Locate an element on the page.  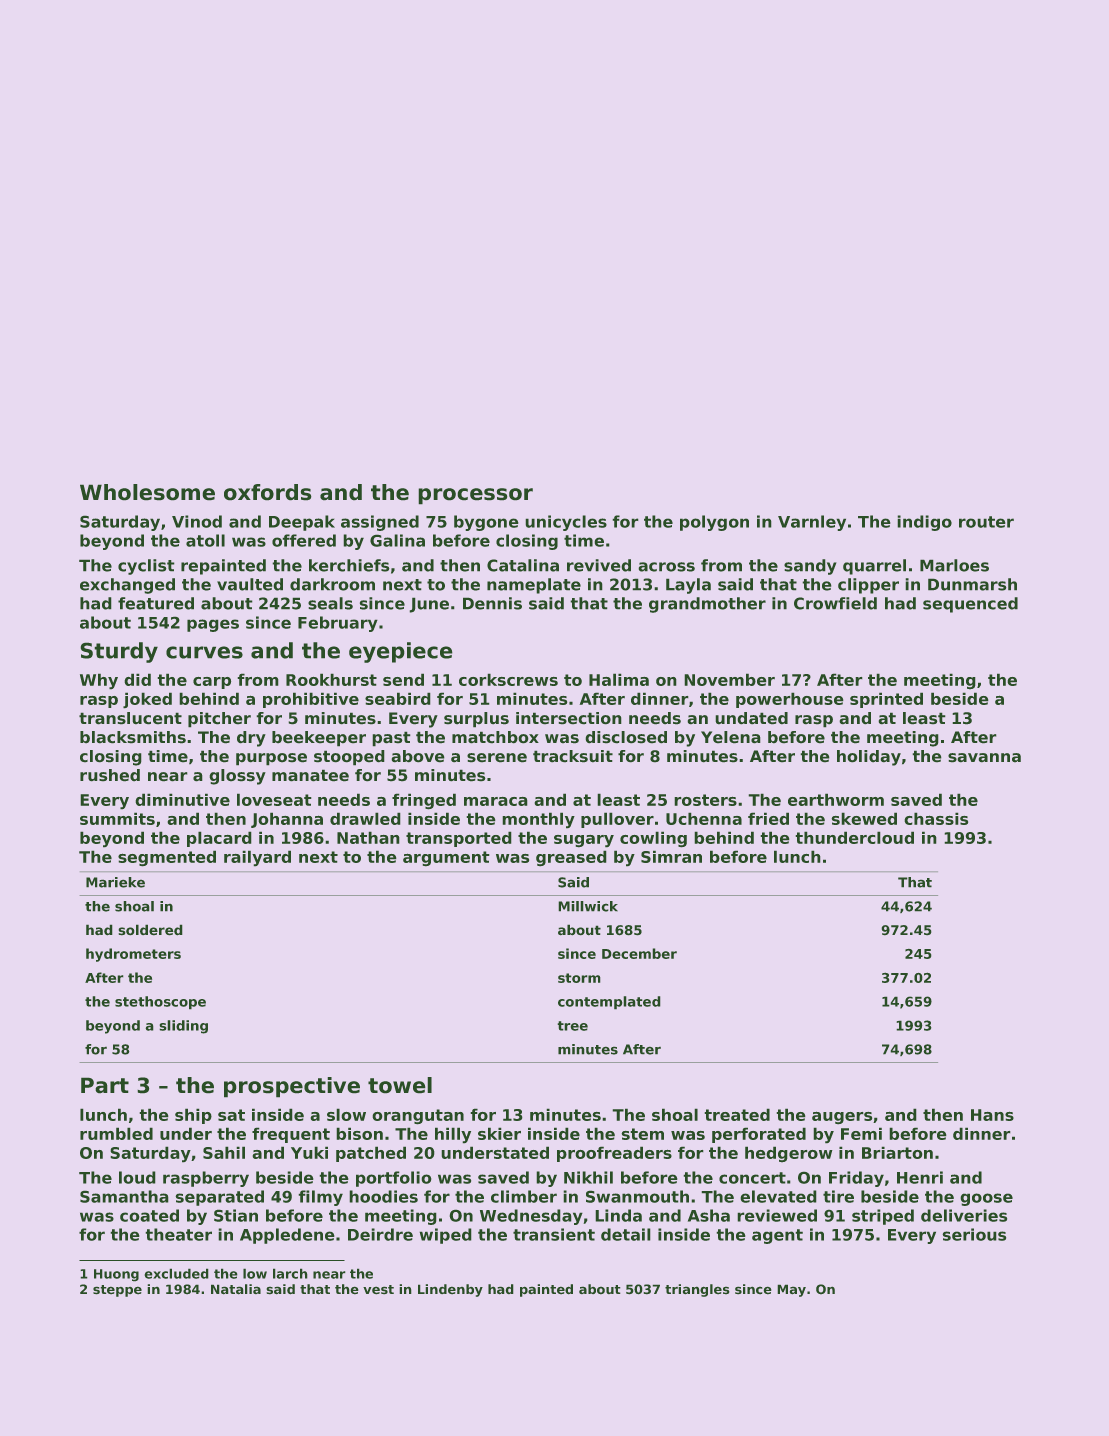
summits is located at coordinates (117, 819).
